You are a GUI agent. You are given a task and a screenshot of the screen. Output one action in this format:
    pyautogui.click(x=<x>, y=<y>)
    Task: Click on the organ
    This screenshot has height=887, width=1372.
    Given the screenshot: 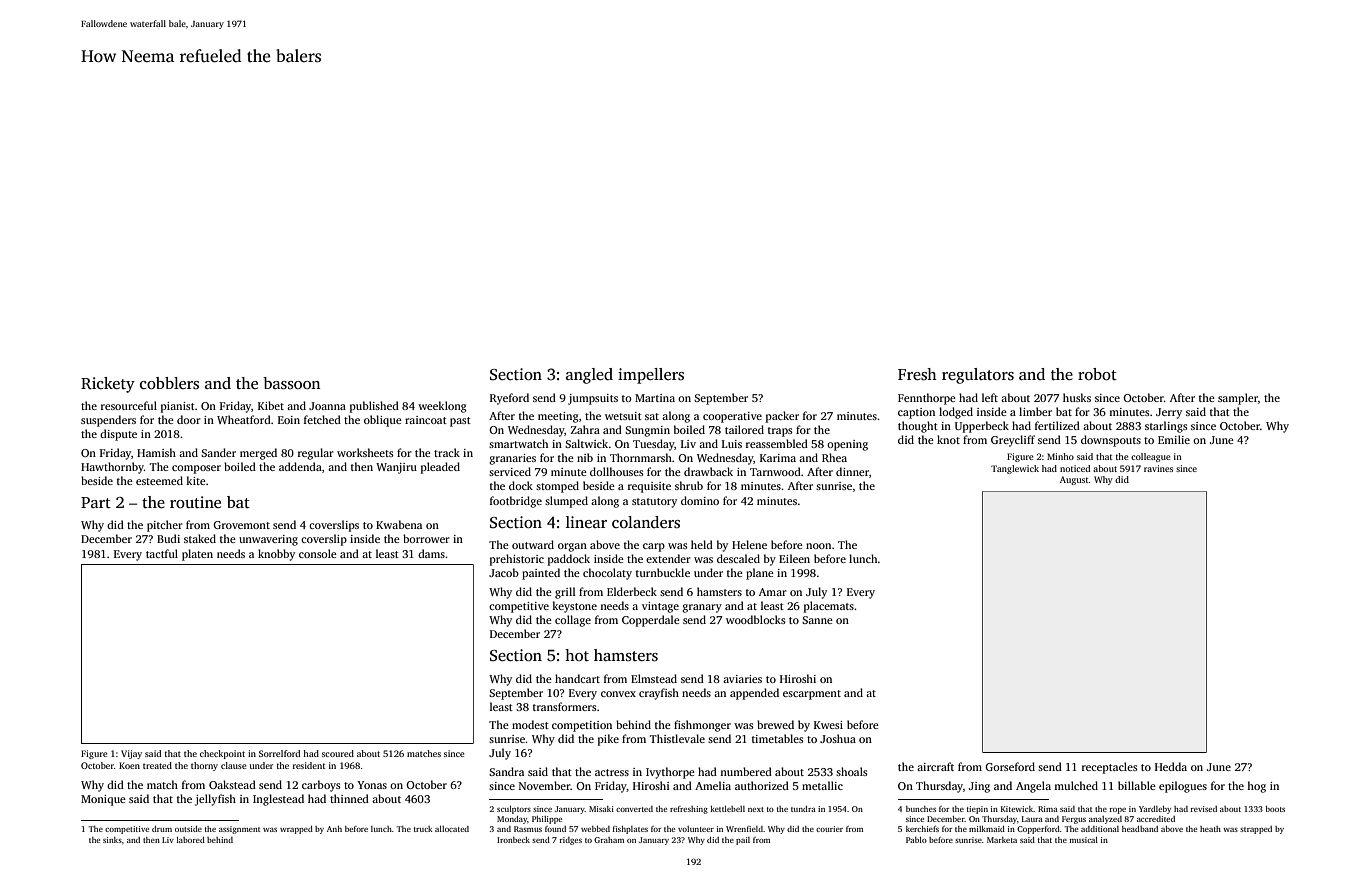 What is the action you would take?
    pyautogui.click(x=572, y=547)
